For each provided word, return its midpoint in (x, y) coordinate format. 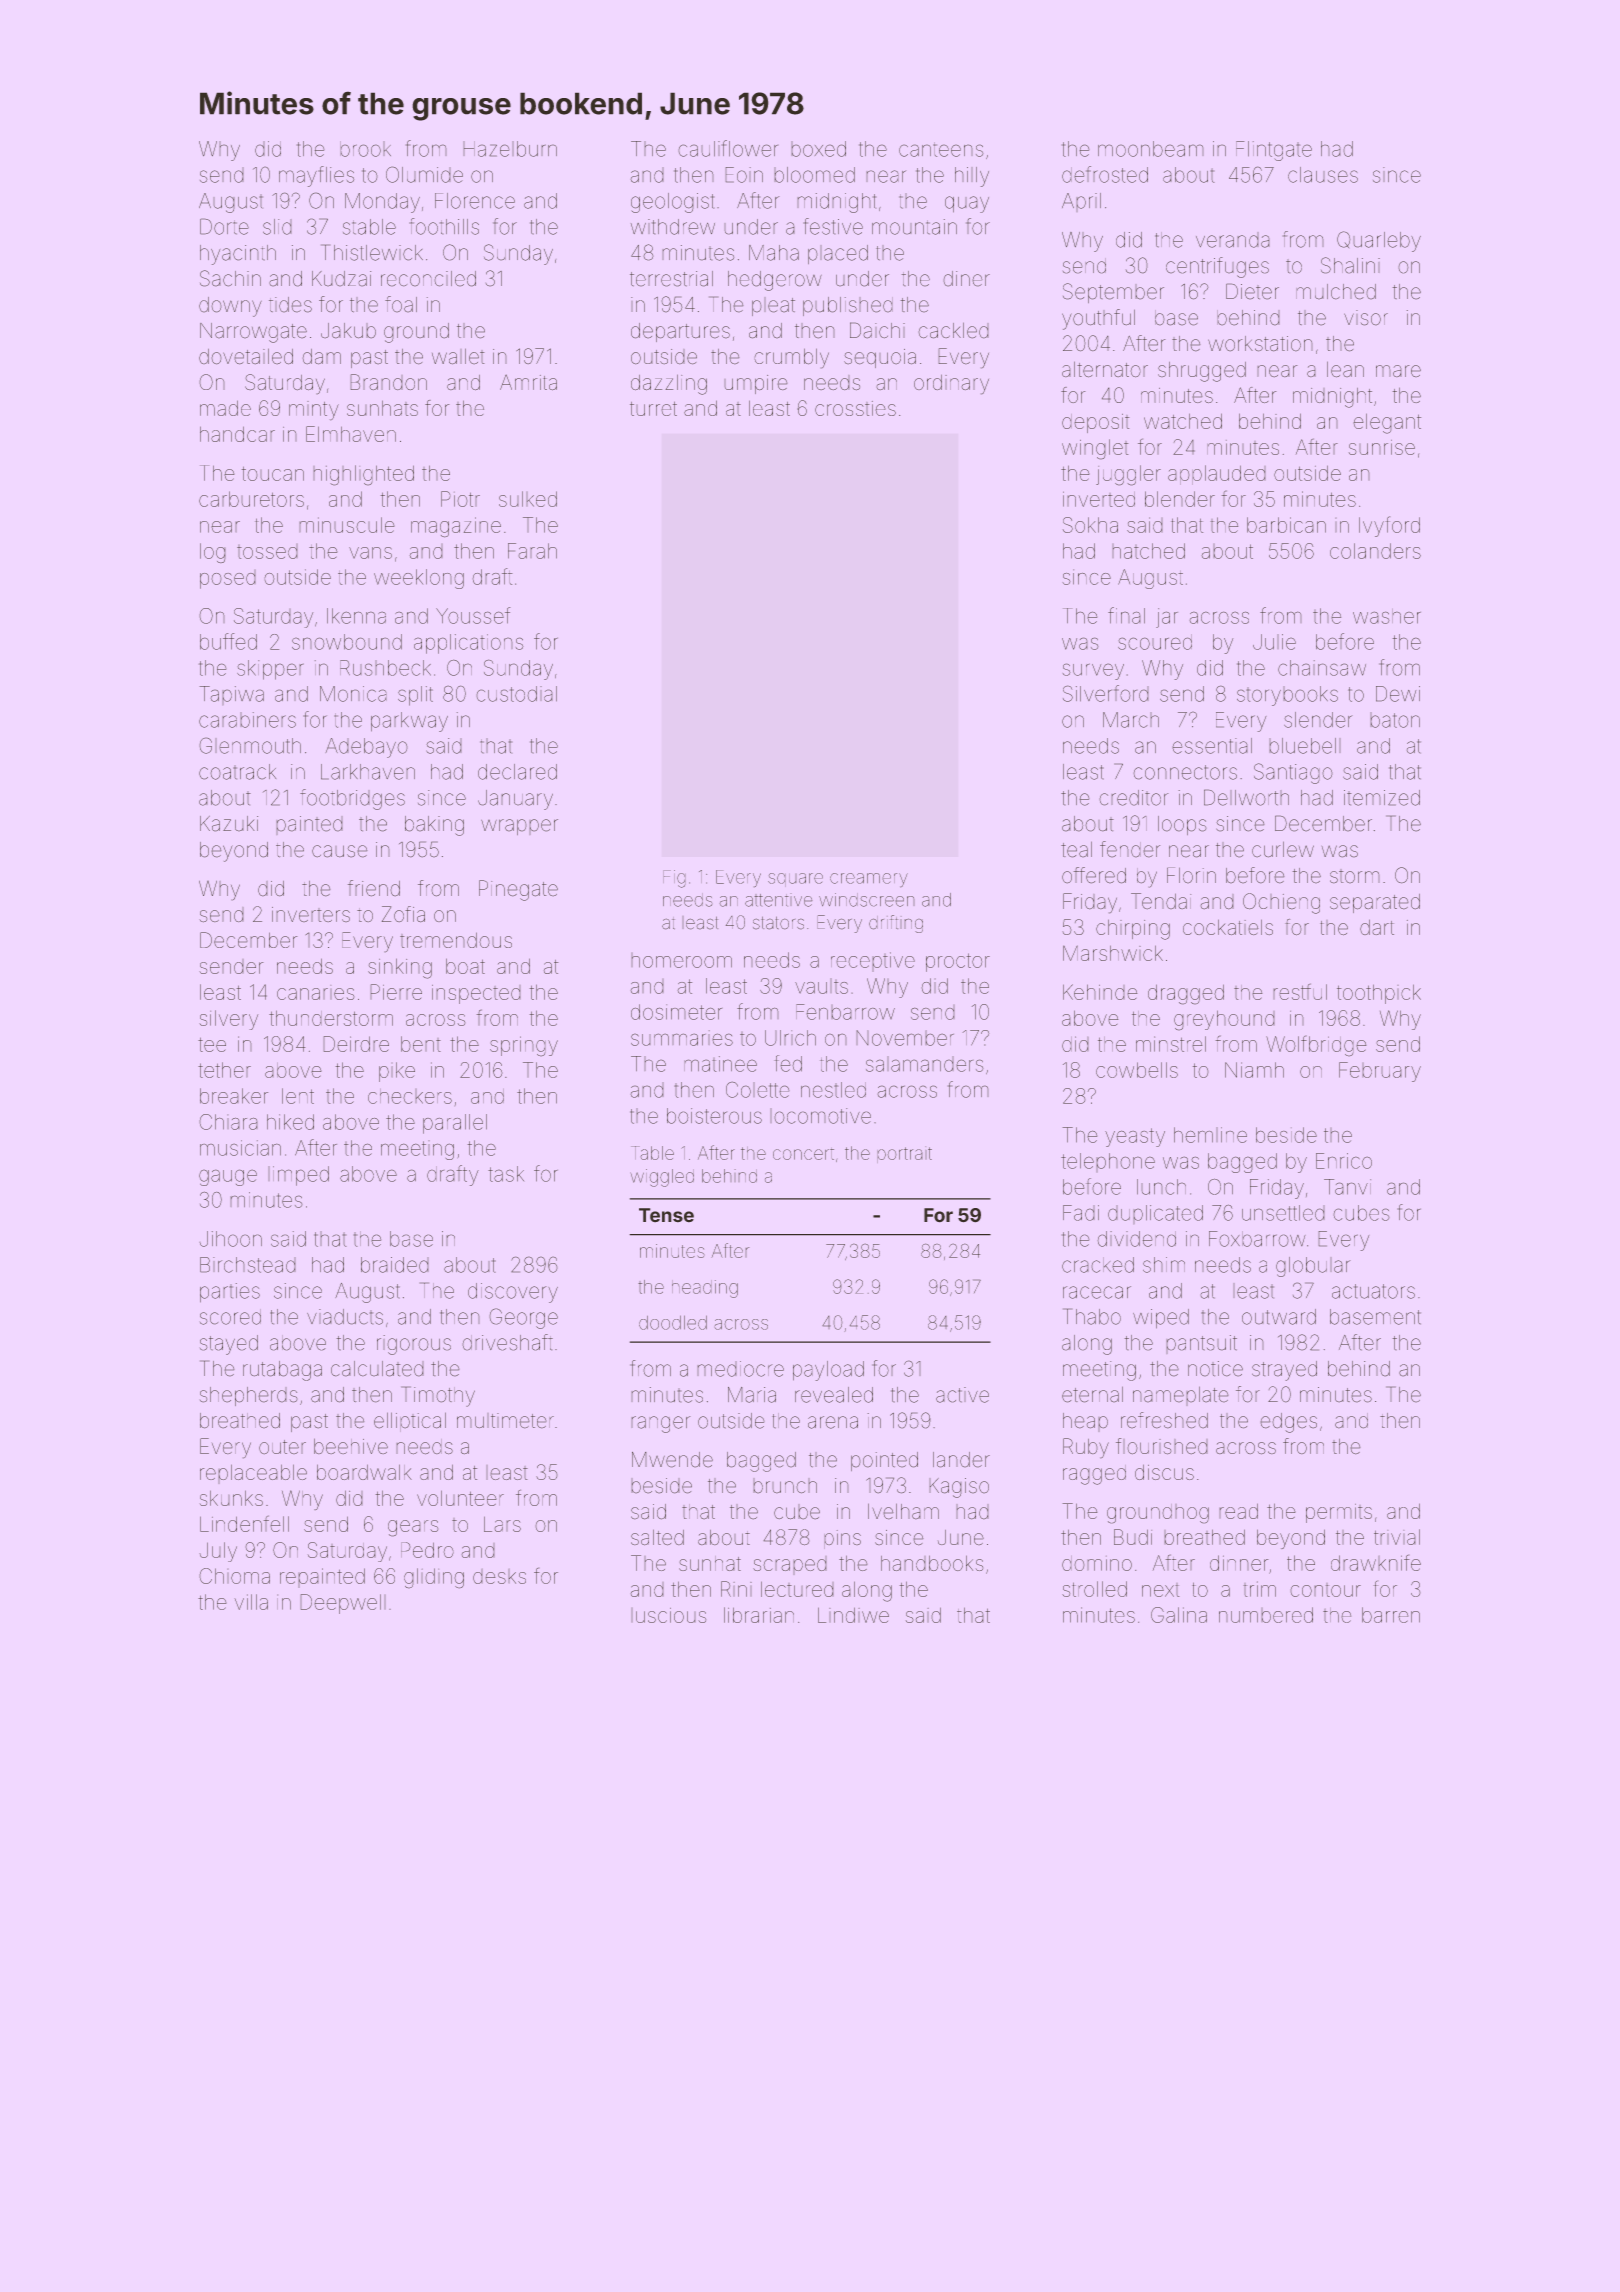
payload (828, 1371)
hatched (1149, 551)
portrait (905, 1153)
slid (277, 227)
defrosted (1105, 174)
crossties (855, 408)
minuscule (347, 525)
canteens (941, 150)
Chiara (228, 1122)
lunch (1161, 1187)
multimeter (505, 1420)
